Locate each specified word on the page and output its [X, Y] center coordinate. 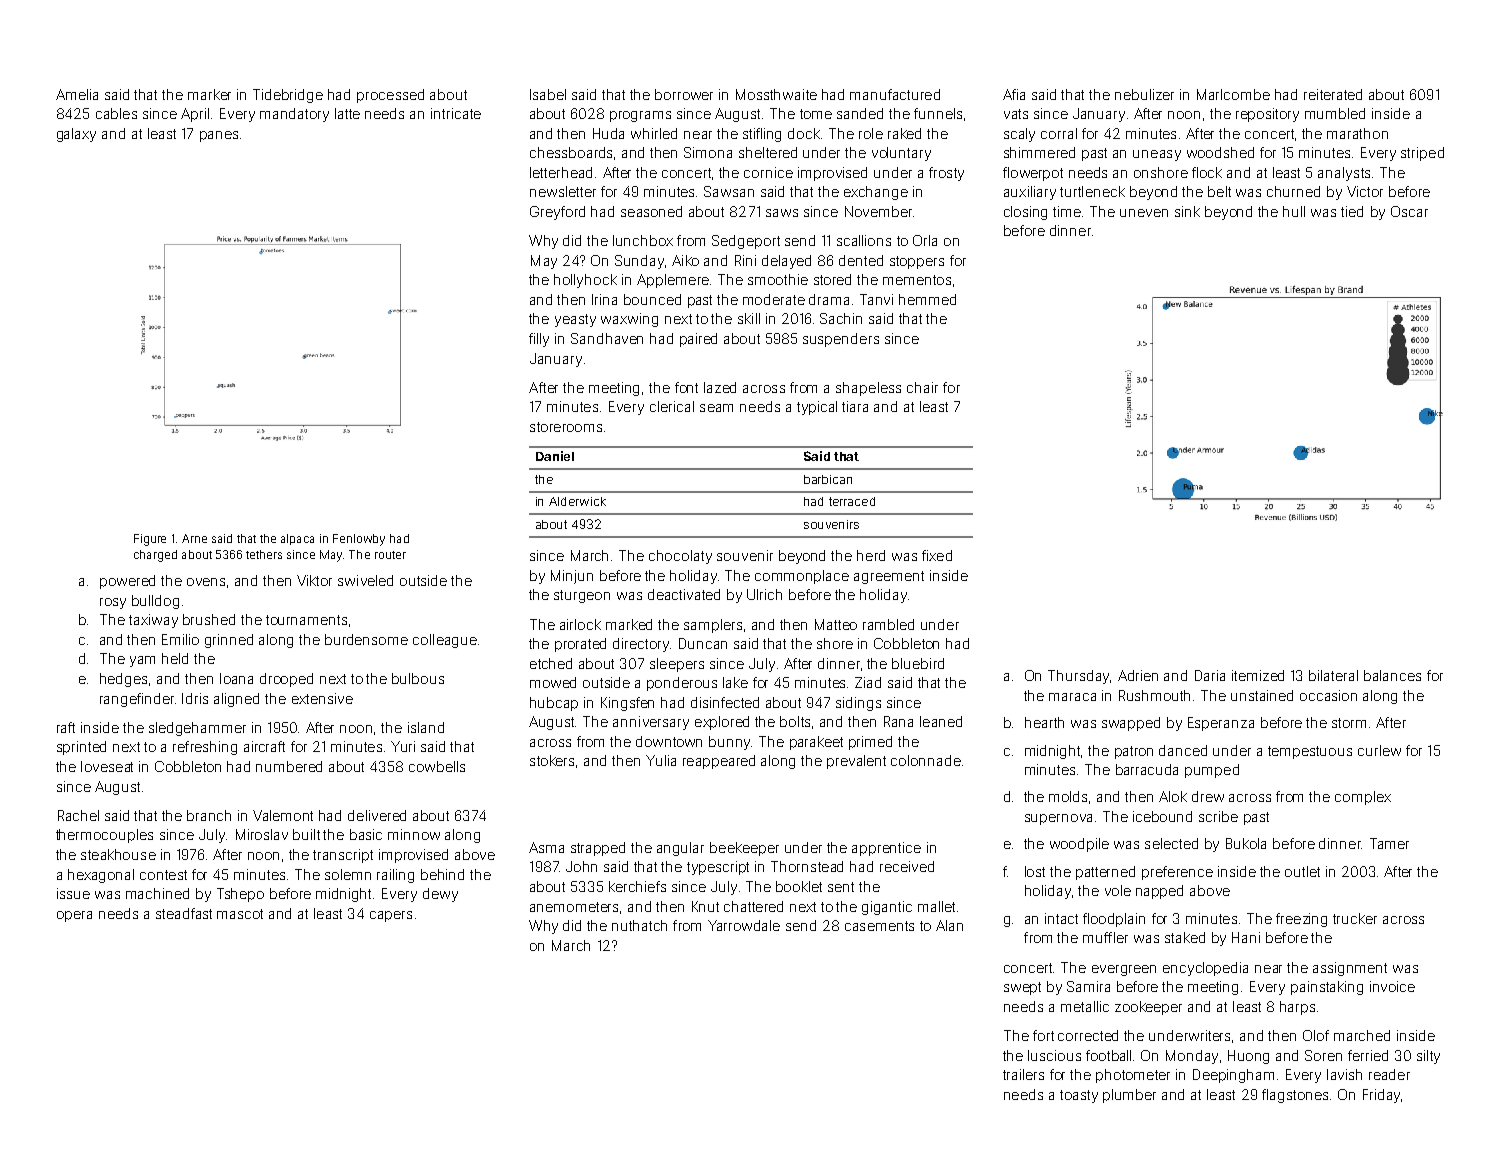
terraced [852, 501]
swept [1022, 988]
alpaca [297, 539]
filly [539, 340]
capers [391, 916]
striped [1422, 154]
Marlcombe [1233, 94]
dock [804, 133]
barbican [828, 479]
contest [163, 875]
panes [219, 136]
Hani [1246, 937]
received [907, 866]
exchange [876, 193]
